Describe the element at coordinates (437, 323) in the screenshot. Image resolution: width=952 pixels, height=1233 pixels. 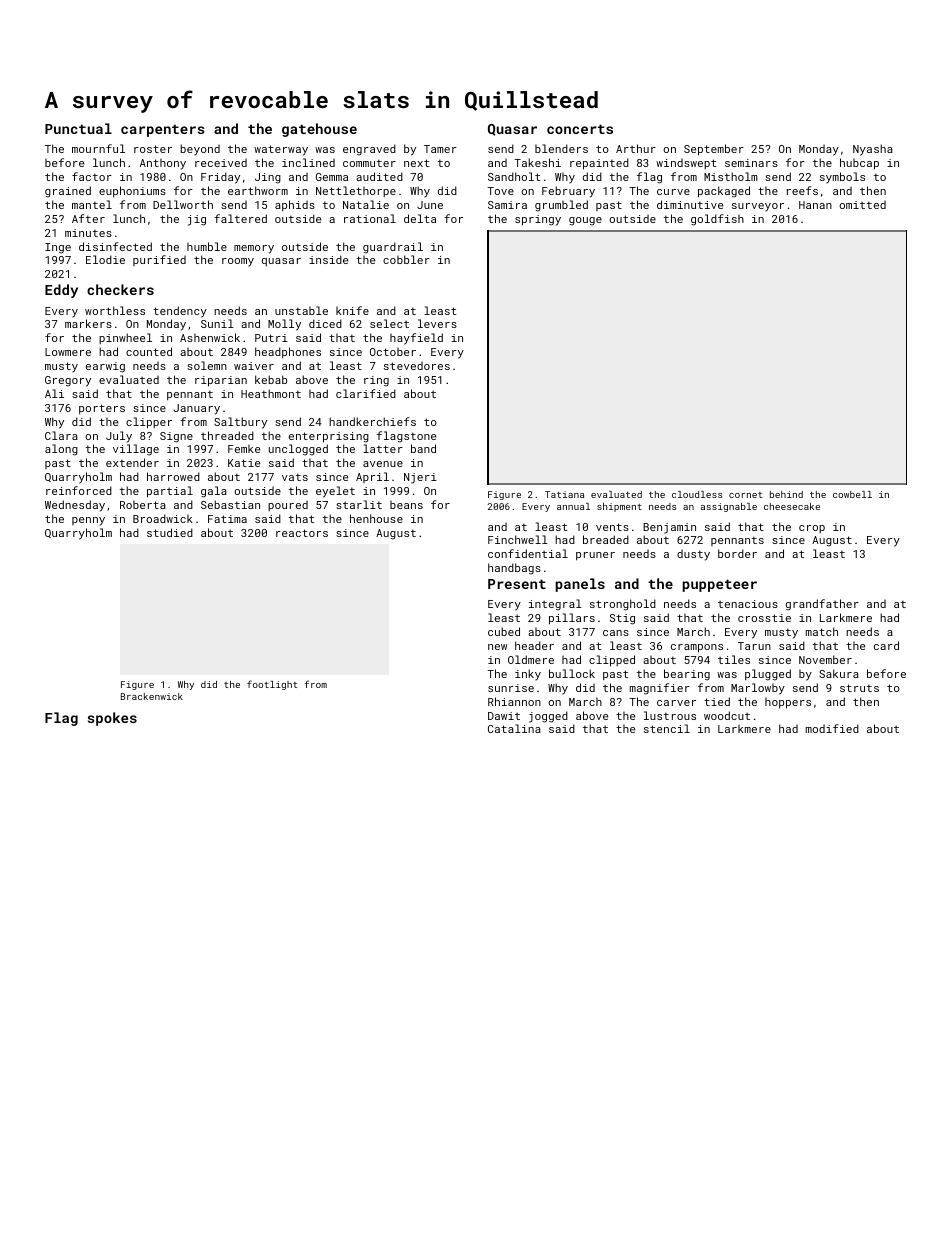
I see `levers` at that location.
